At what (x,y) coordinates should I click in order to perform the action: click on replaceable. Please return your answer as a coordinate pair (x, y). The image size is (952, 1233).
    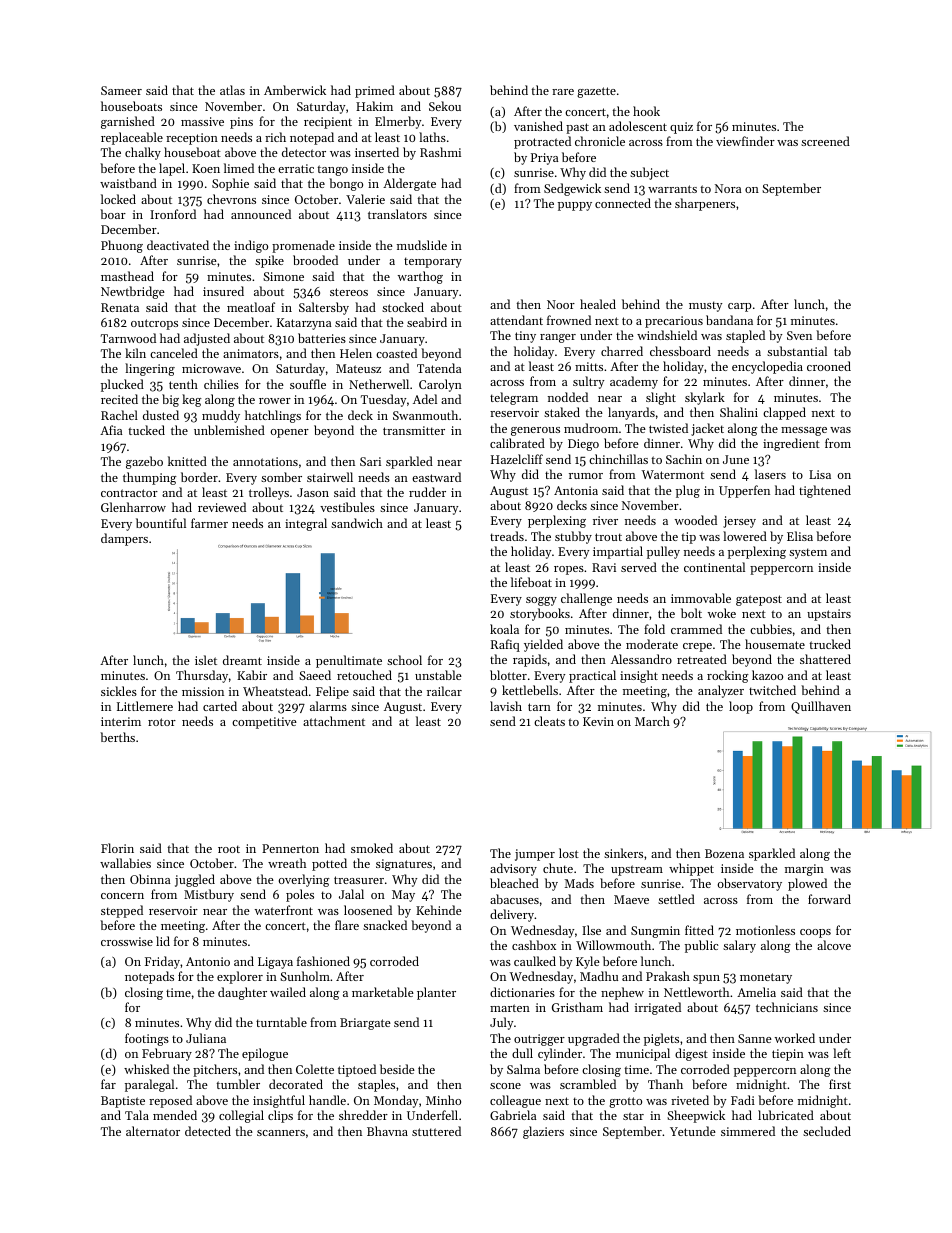
    Looking at the image, I should click on (132, 138).
